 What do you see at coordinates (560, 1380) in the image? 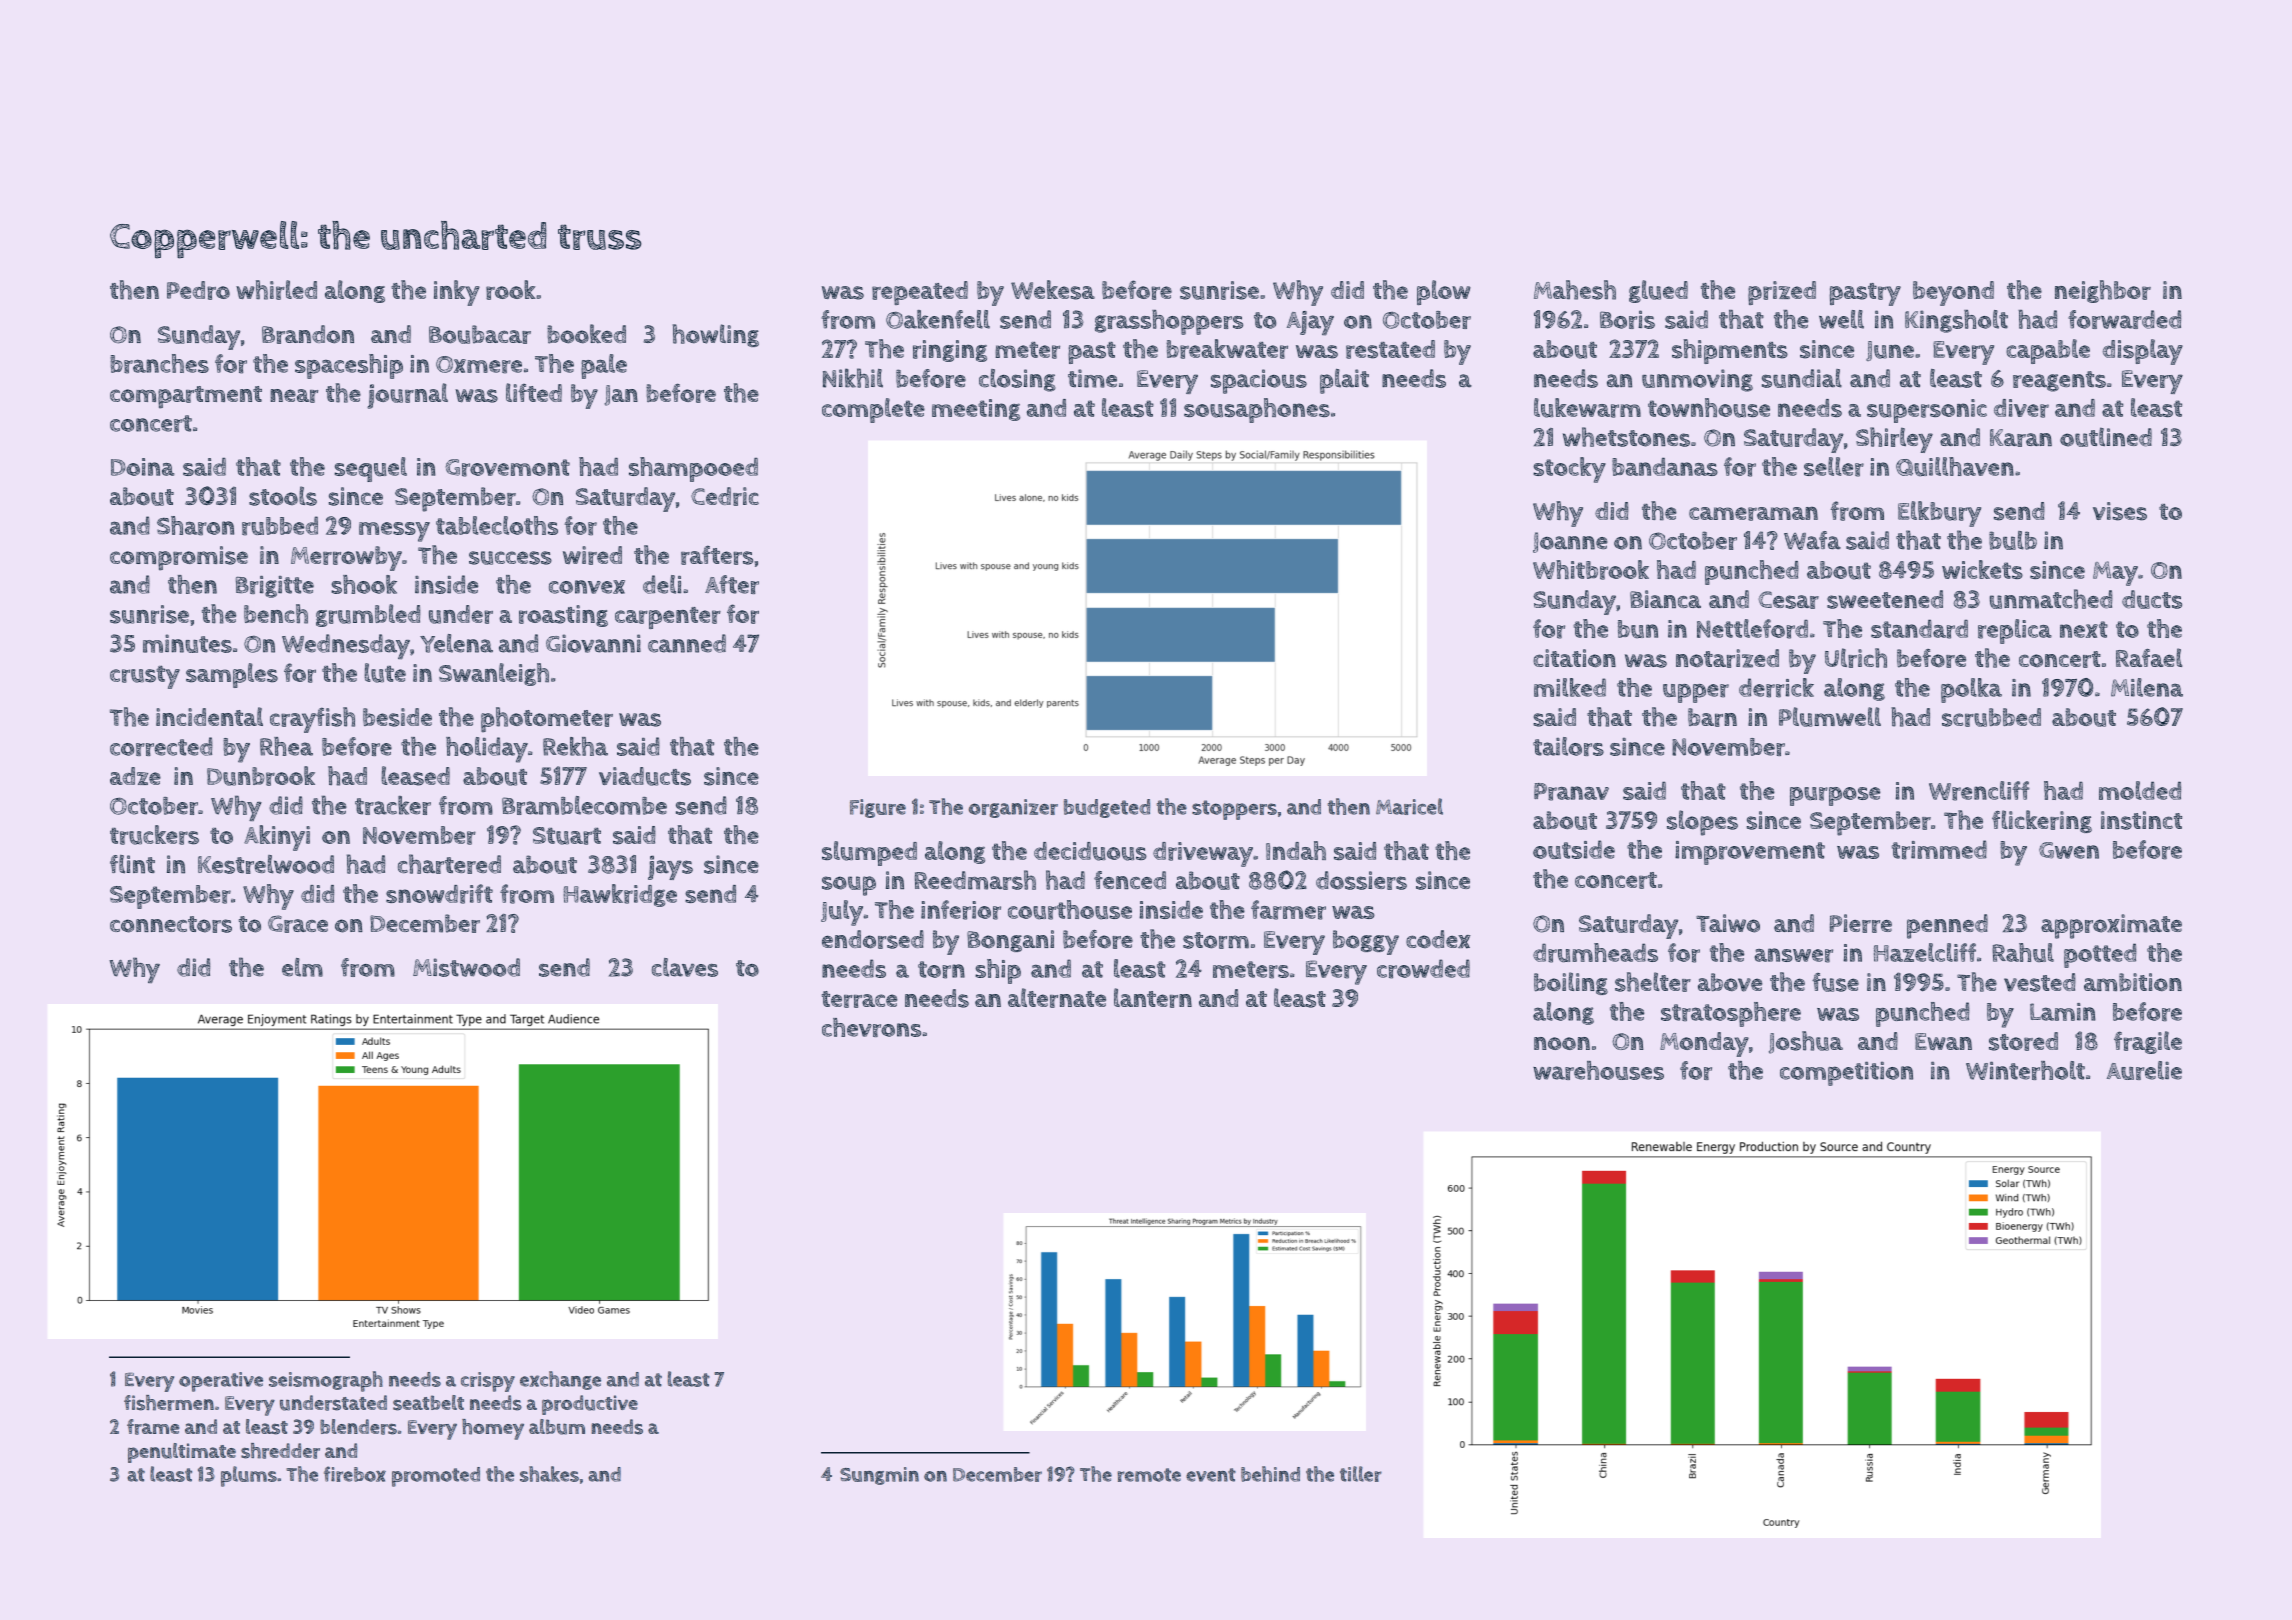
I see `exchange` at bounding box center [560, 1380].
